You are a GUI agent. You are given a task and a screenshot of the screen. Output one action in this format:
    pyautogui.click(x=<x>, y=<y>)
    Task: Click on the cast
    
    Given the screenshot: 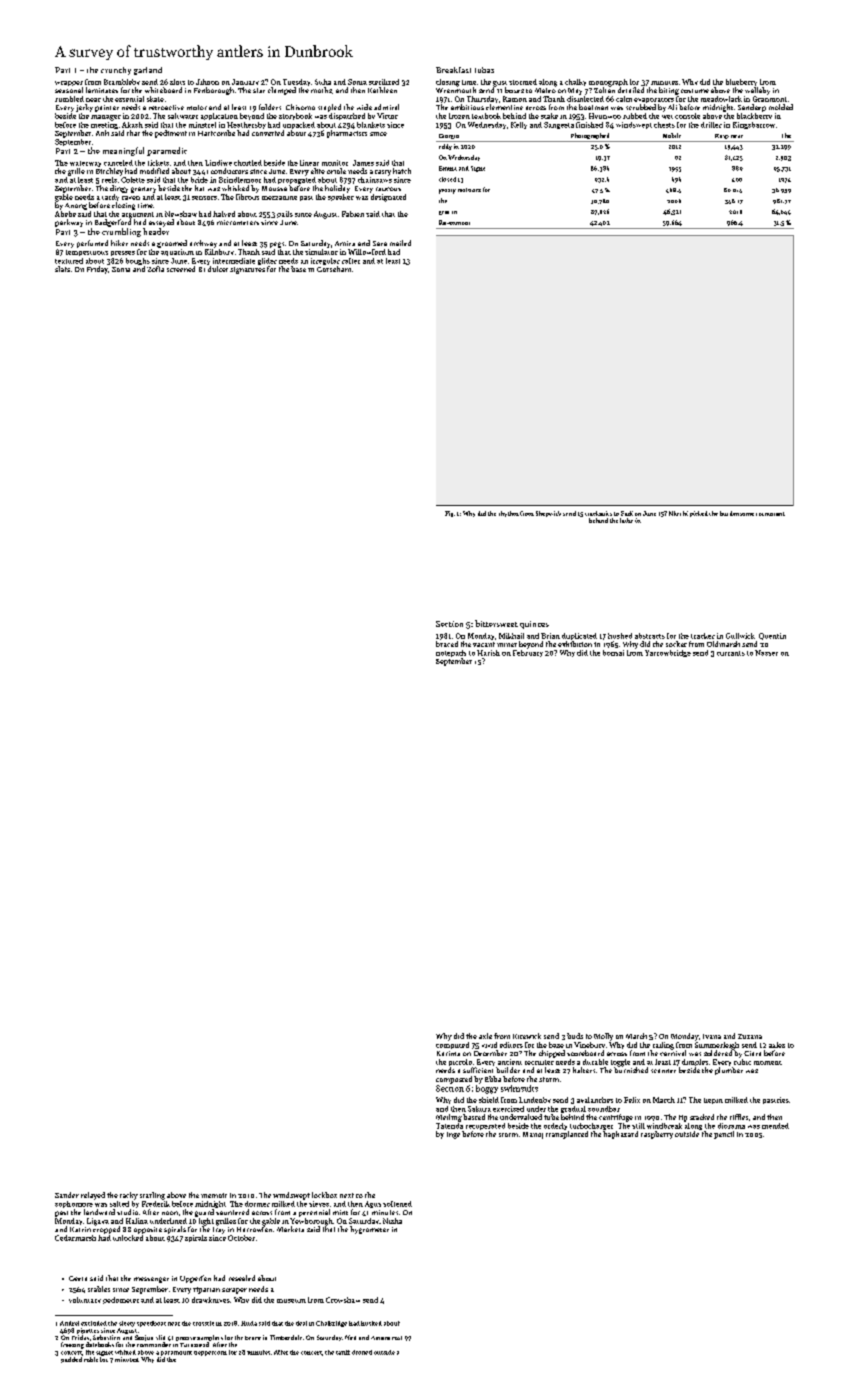 What is the action you would take?
    pyautogui.click(x=397, y=1338)
